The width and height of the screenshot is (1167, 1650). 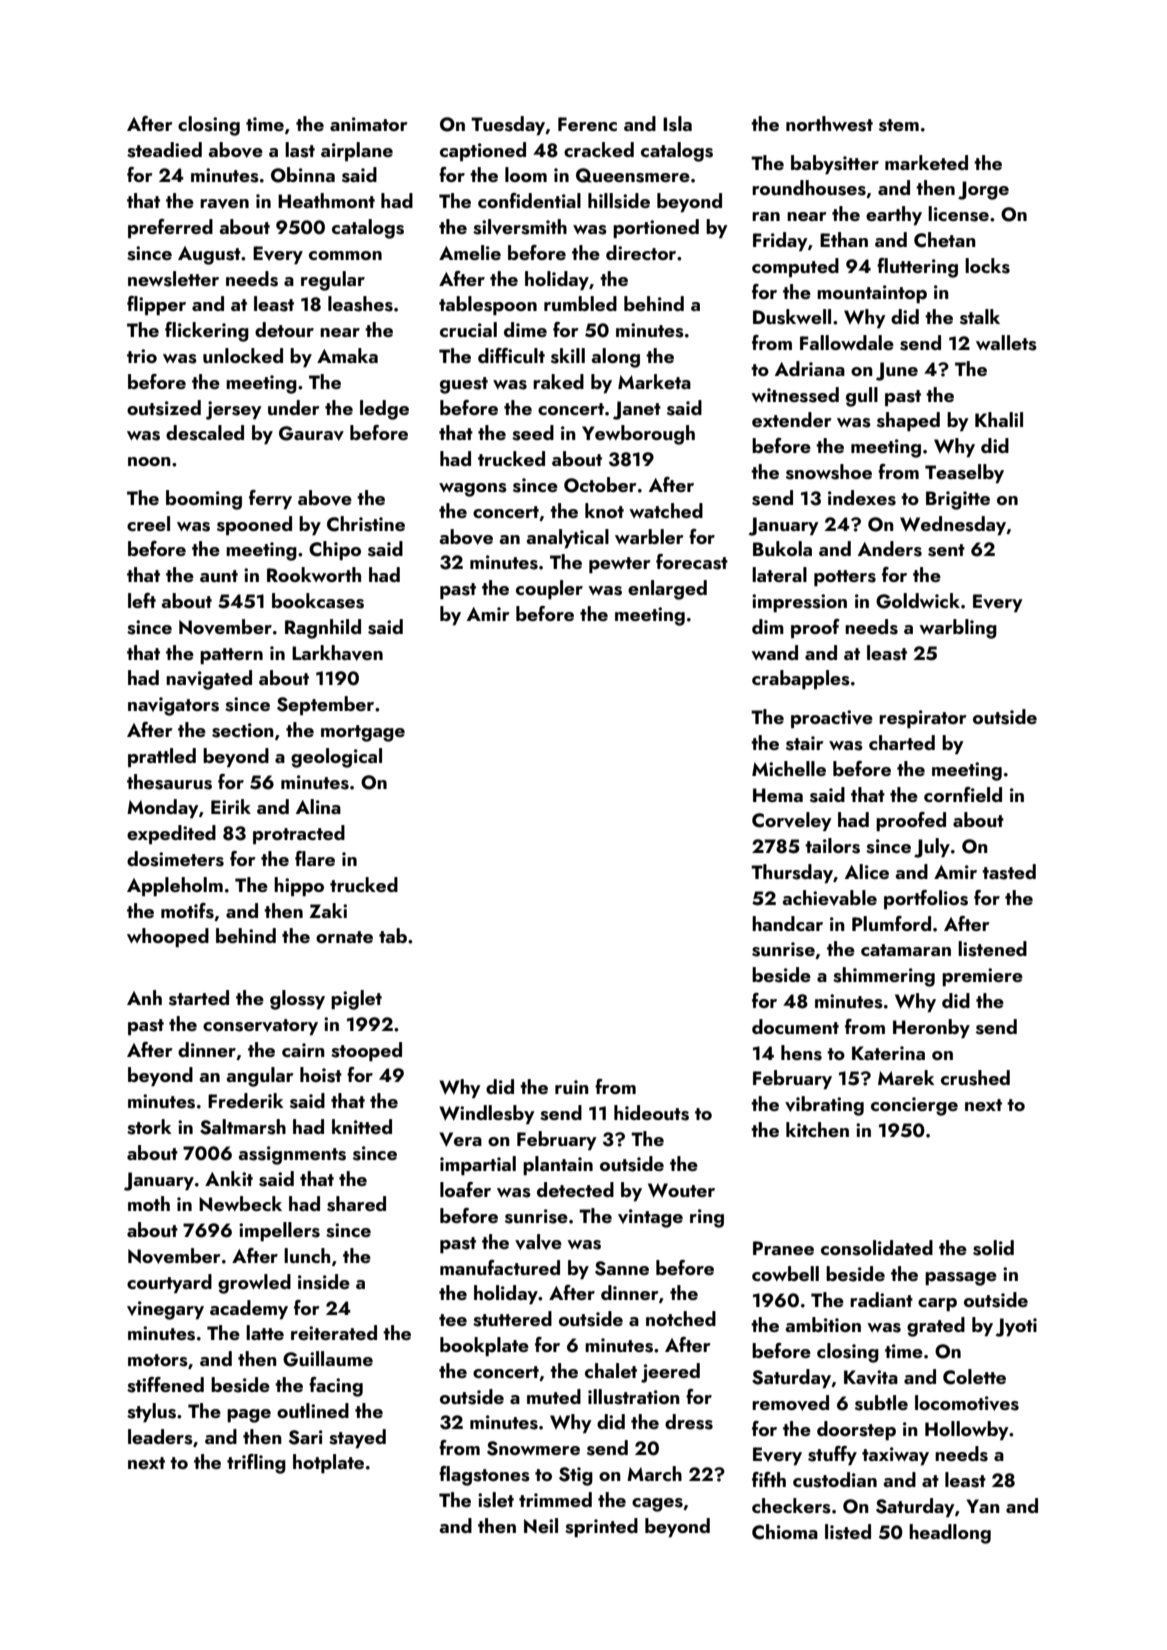 What do you see at coordinates (783, 1248) in the screenshot?
I see `Pranee` at bounding box center [783, 1248].
